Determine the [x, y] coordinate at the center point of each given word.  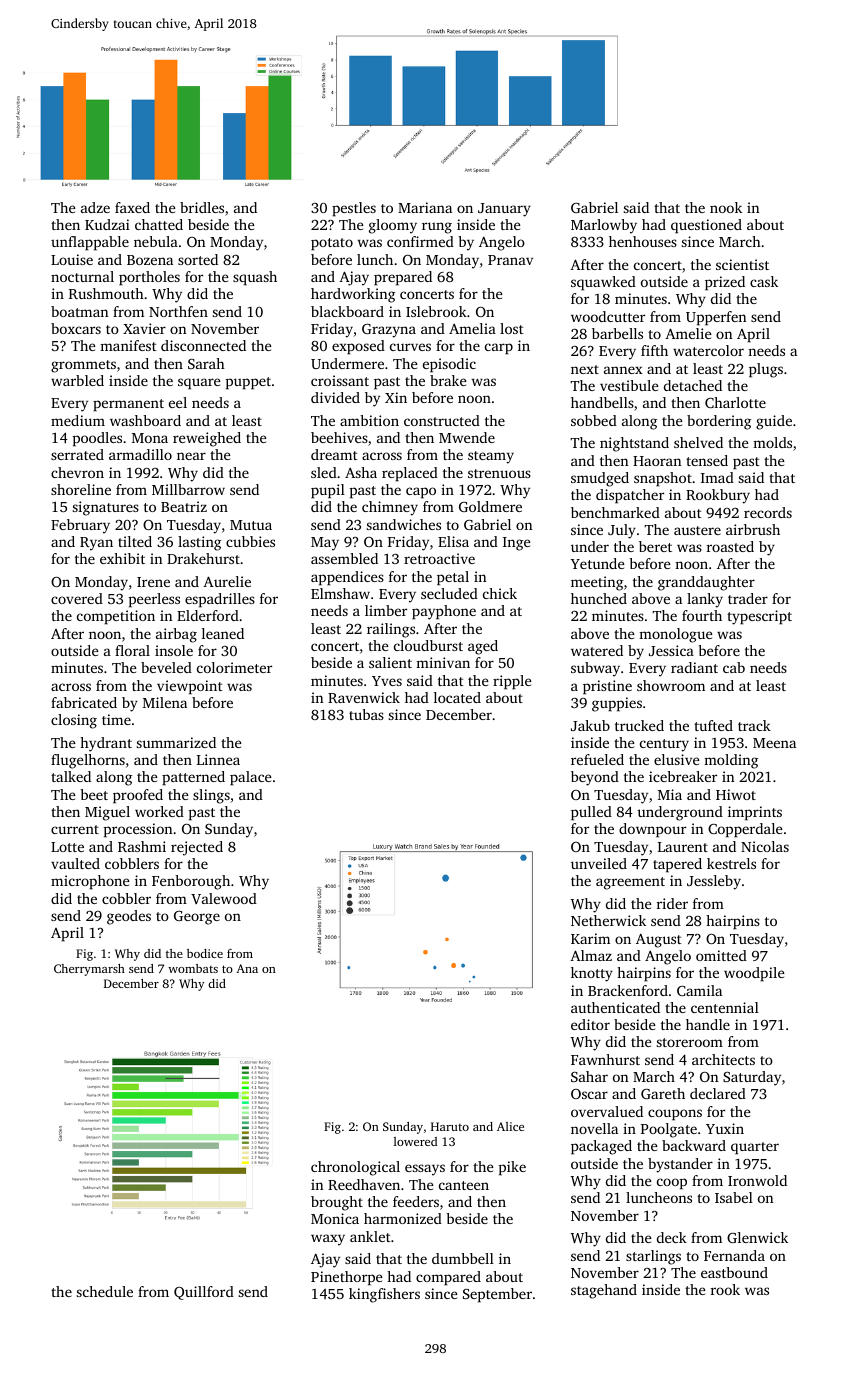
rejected [197, 848]
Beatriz [184, 506]
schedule [105, 1291]
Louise [72, 259]
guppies [617, 704]
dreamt [334, 454]
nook [726, 207]
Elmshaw [340, 593]
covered [77, 598]
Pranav [510, 260]
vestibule [629, 385]
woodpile [754, 974]
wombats [193, 968]
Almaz [591, 955]
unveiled [599, 863]
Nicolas [765, 846]
